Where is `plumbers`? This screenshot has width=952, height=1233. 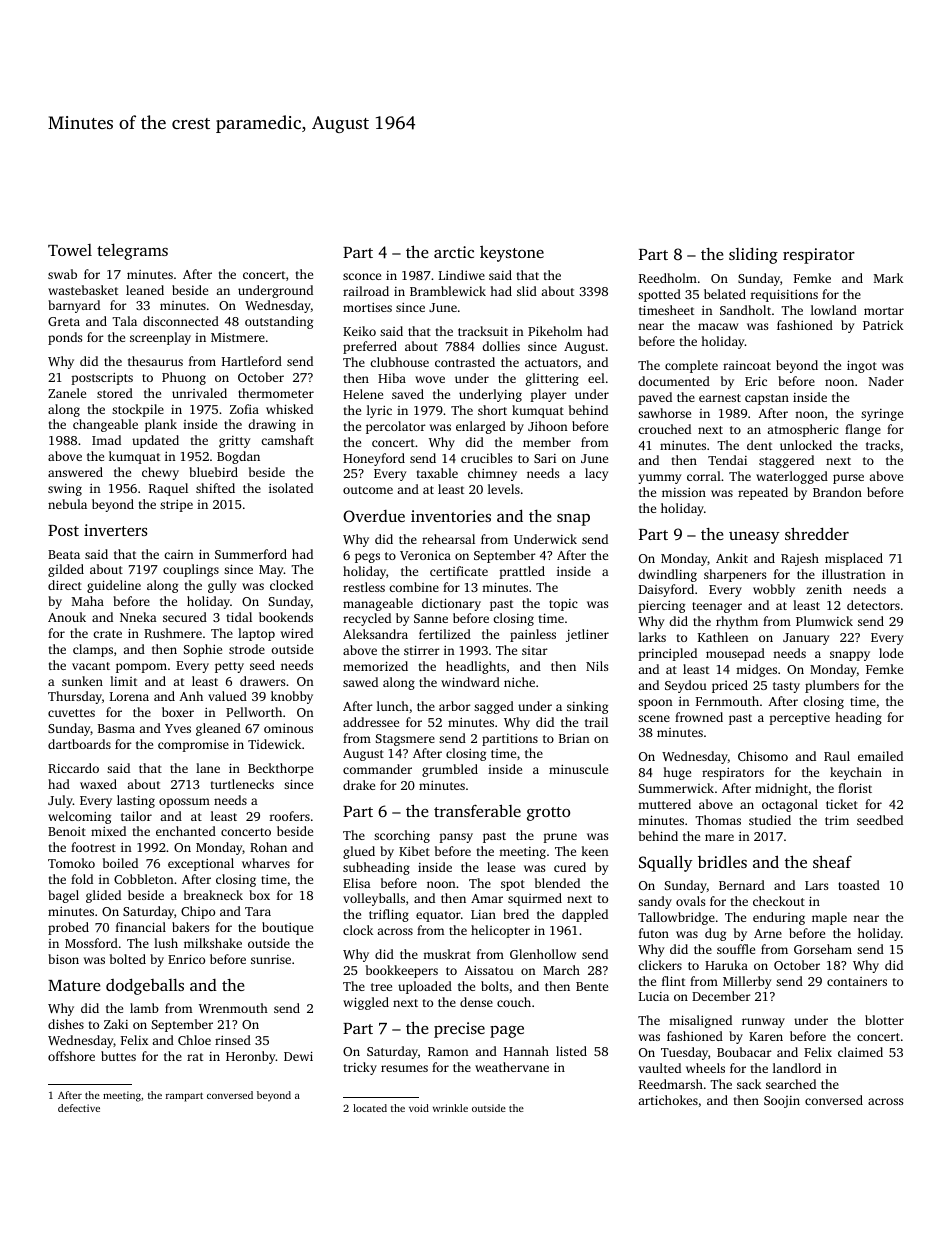
plumbers is located at coordinates (832, 686).
